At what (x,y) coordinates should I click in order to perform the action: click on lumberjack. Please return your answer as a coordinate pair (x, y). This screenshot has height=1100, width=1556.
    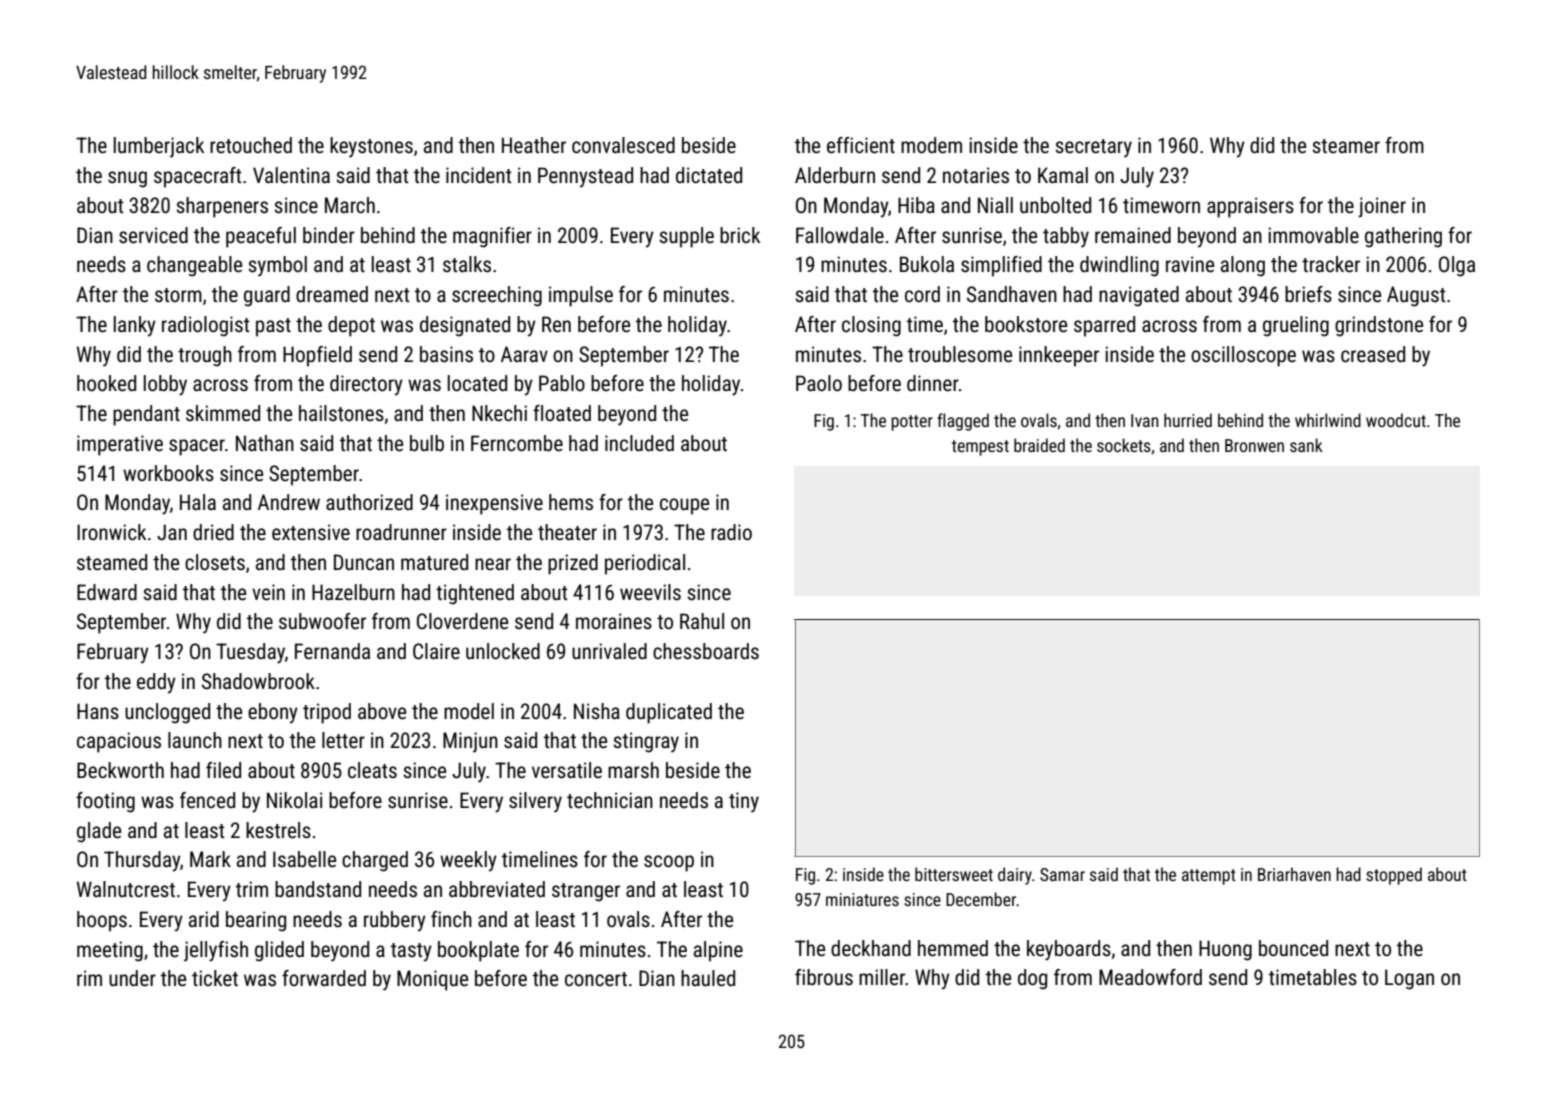
    Looking at the image, I should click on (159, 147).
